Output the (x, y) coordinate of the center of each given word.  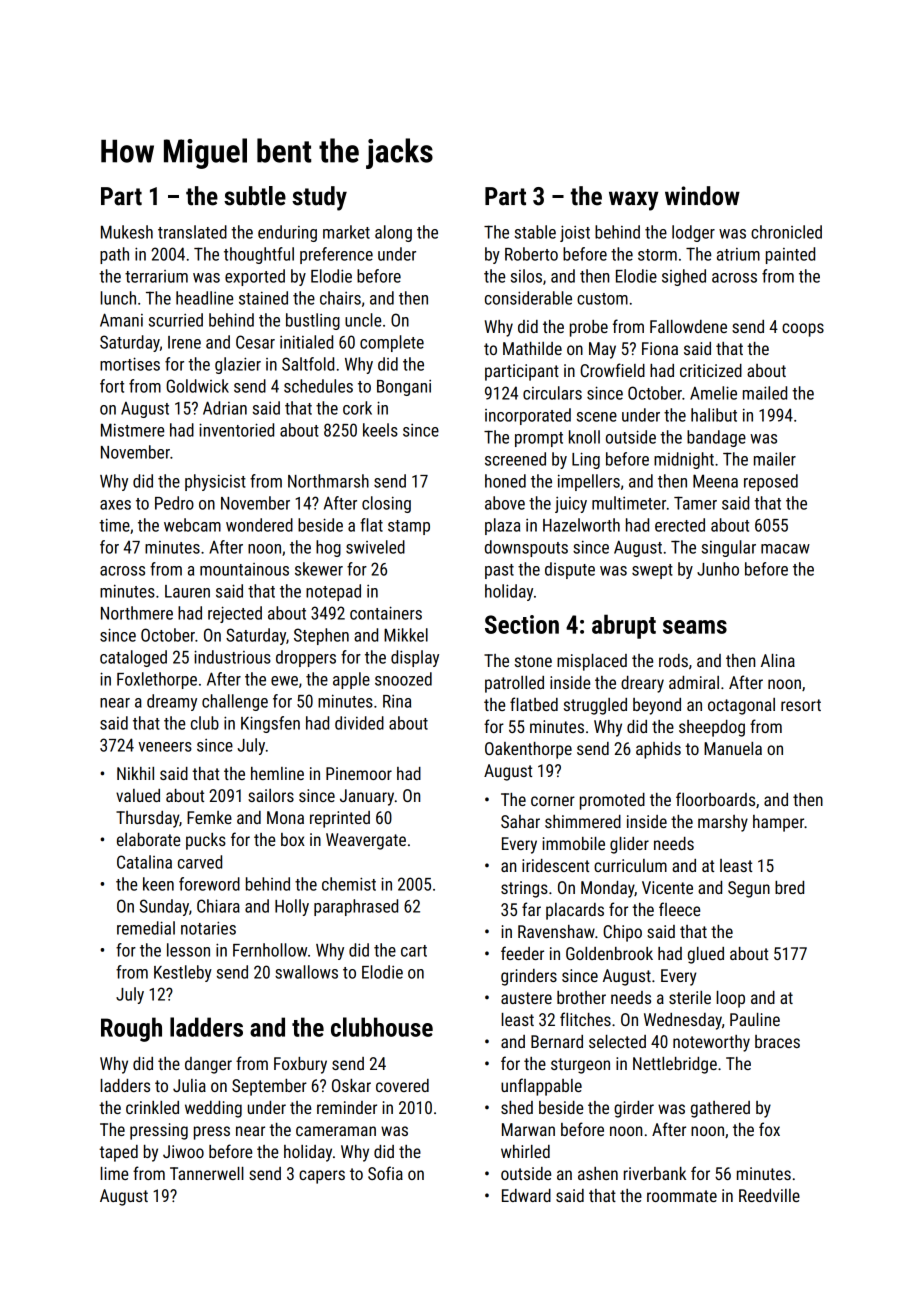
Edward (526, 1195)
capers (322, 1177)
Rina (397, 701)
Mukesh (127, 232)
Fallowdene (688, 326)
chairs (340, 298)
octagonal (741, 706)
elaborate (148, 839)
